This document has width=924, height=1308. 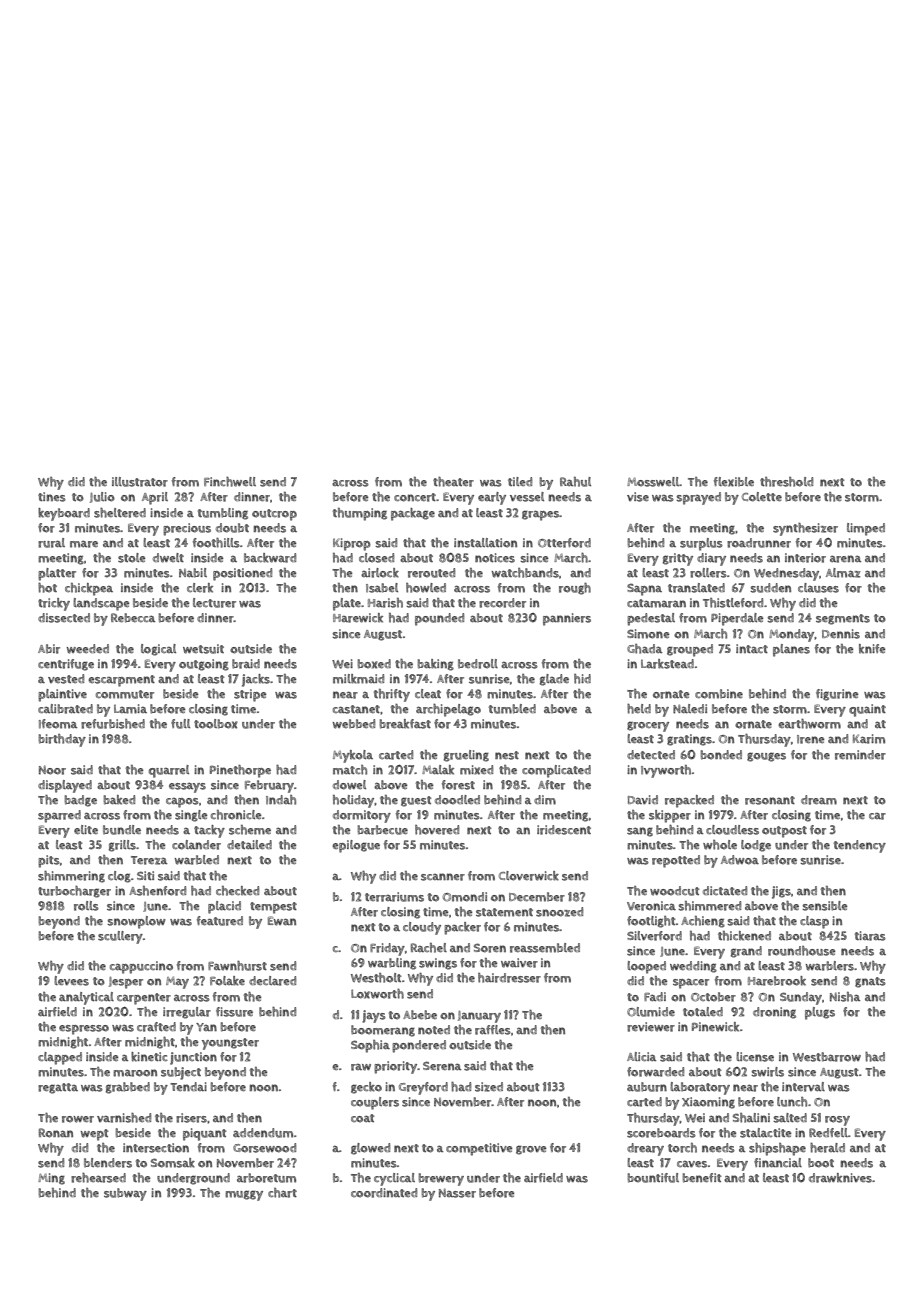 What do you see at coordinates (244, 1195) in the document?
I see `muggy` at bounding box center [244, 1195].
